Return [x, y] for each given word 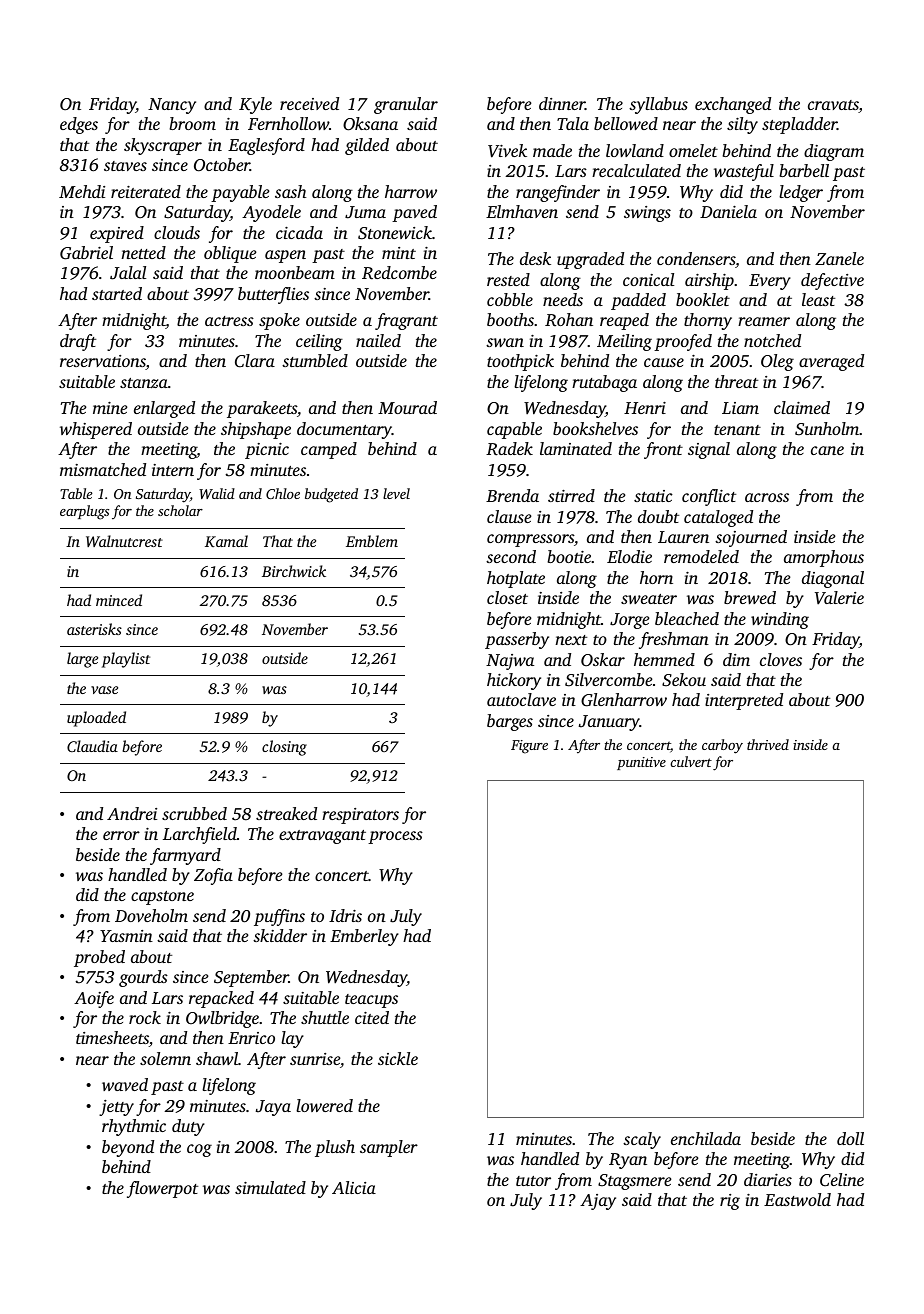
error [121, 835]
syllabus [658, 105]
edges [79, 125]
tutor [533, 1181]
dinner [562, 103]
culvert [691, 761]
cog [199, 1150]
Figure [529, 747]
